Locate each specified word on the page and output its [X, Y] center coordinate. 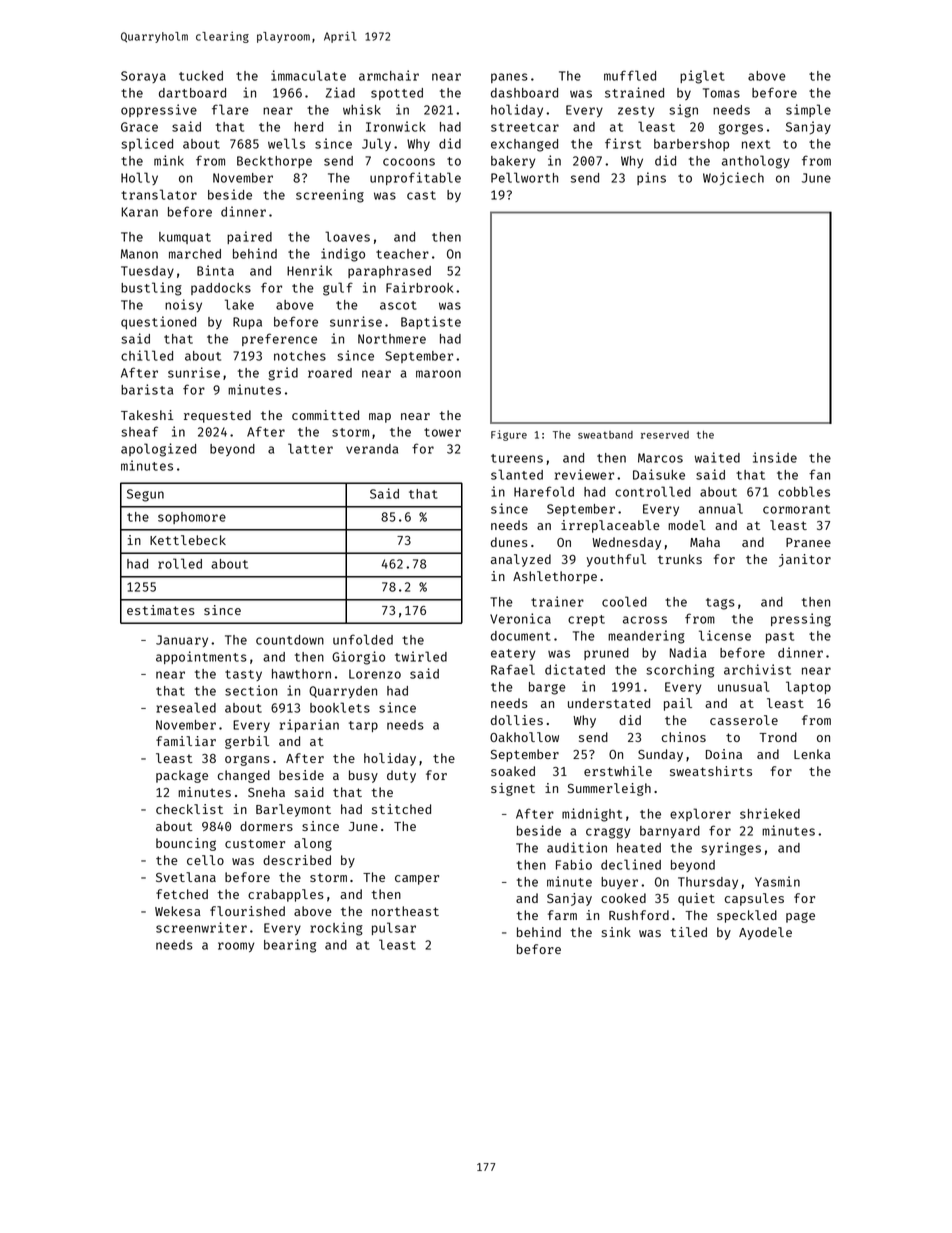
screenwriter [201, 927]
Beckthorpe [274, 162]
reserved [665, 435]
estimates [161, 610]
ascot [398, 305]
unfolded [363, 639]
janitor [805, 560]
